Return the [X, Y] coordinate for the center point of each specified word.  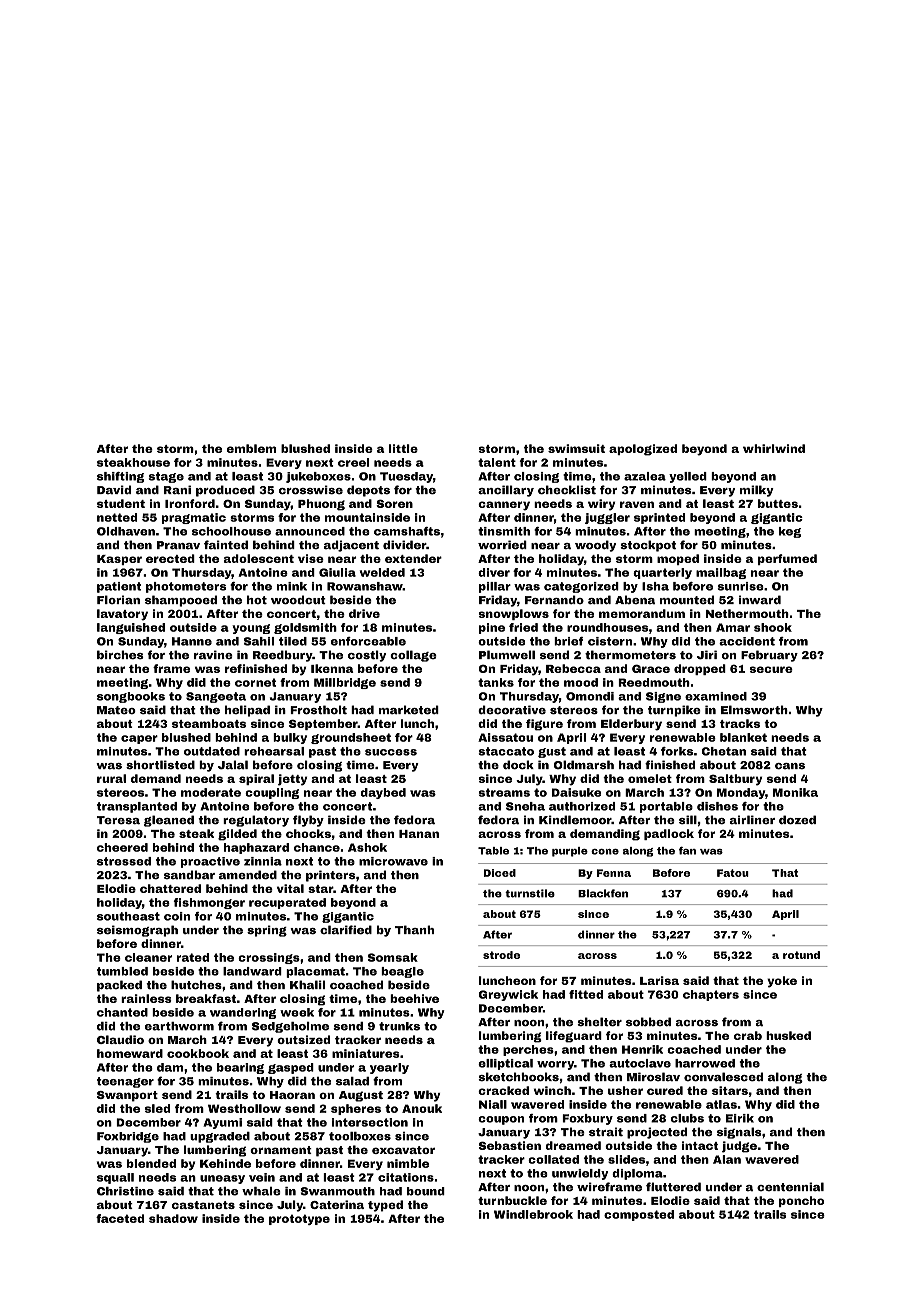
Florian [118, 600]
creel [353, 462]
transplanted [137, 807]
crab [748, 1035]
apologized [643, 450]
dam [170, 1067]
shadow [173, 1218]
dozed [797, 820]
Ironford [190, 503]
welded [382, 572]
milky [757, 491]
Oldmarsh [584, 765]
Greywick [508, 995]
